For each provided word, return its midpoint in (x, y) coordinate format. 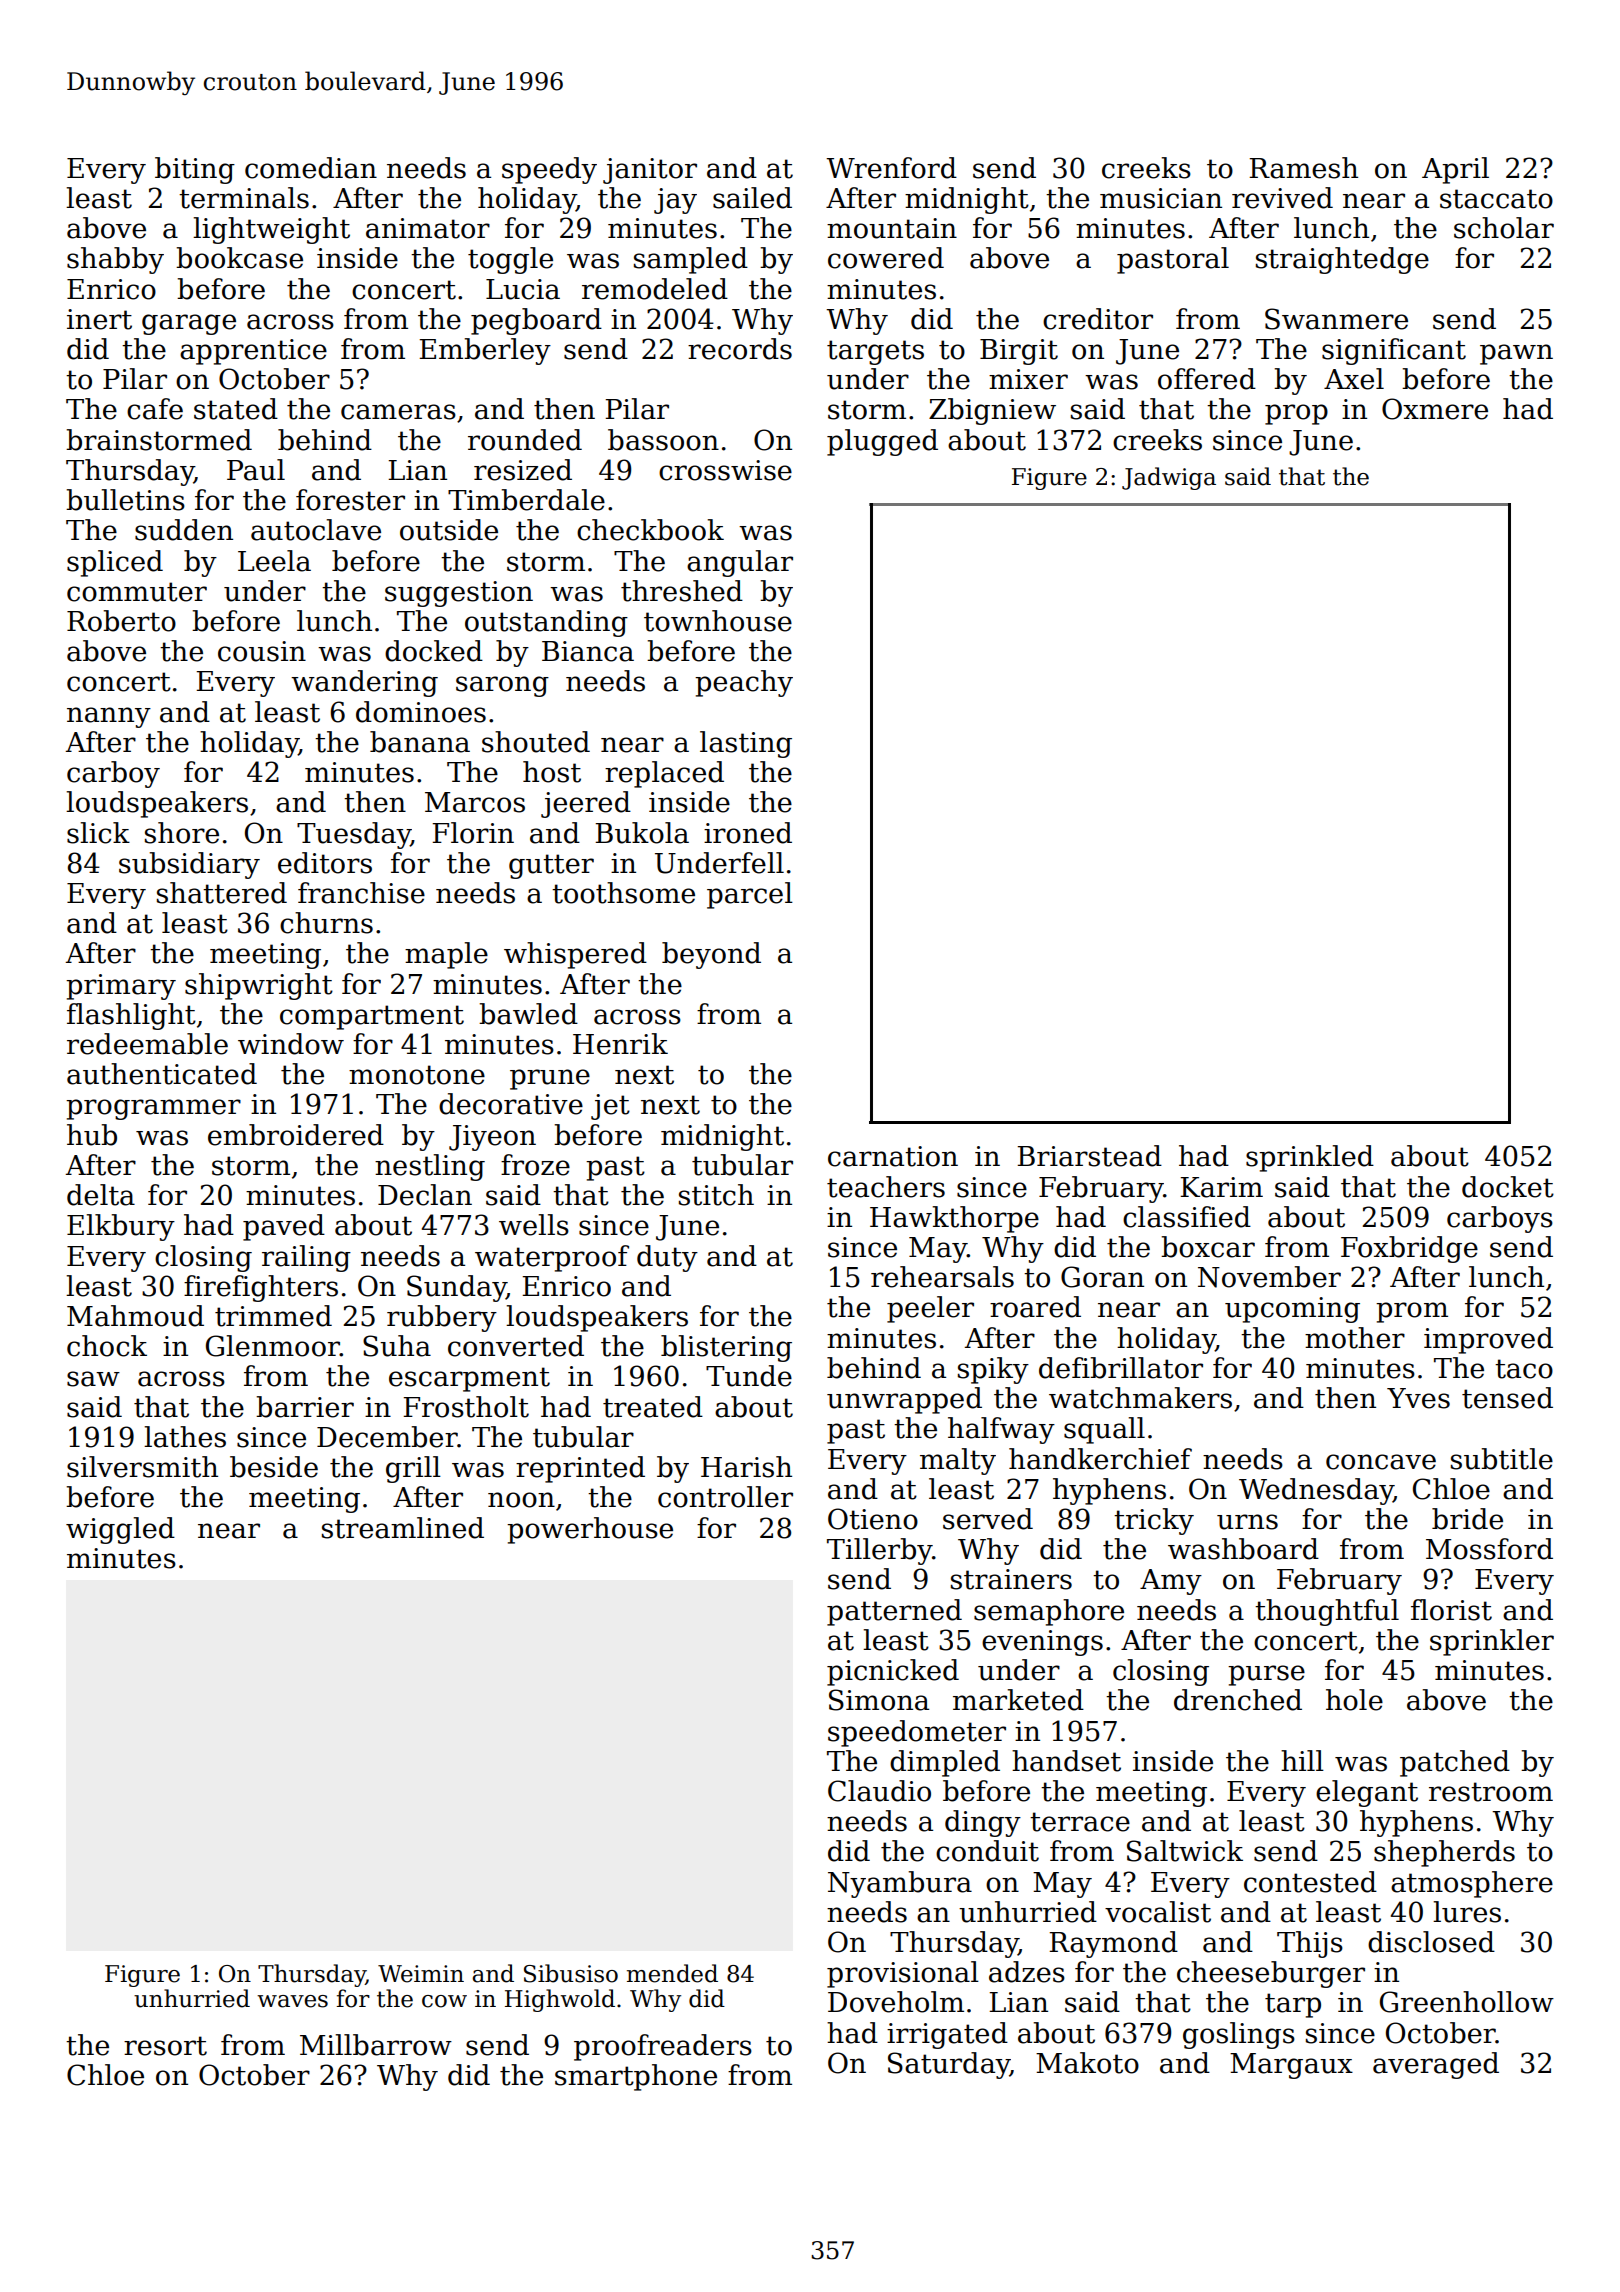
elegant (1367, 1793)
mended (672, 1973)
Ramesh (1303, 168)
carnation (893, 1156)
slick (98, 833)
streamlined (403, 1528)
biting (195, 170)
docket (1508, 1187)
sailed (752, 198)
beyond (711, 955)
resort (165, 2046)
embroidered (296, 1135)
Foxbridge (1409, 1249)
